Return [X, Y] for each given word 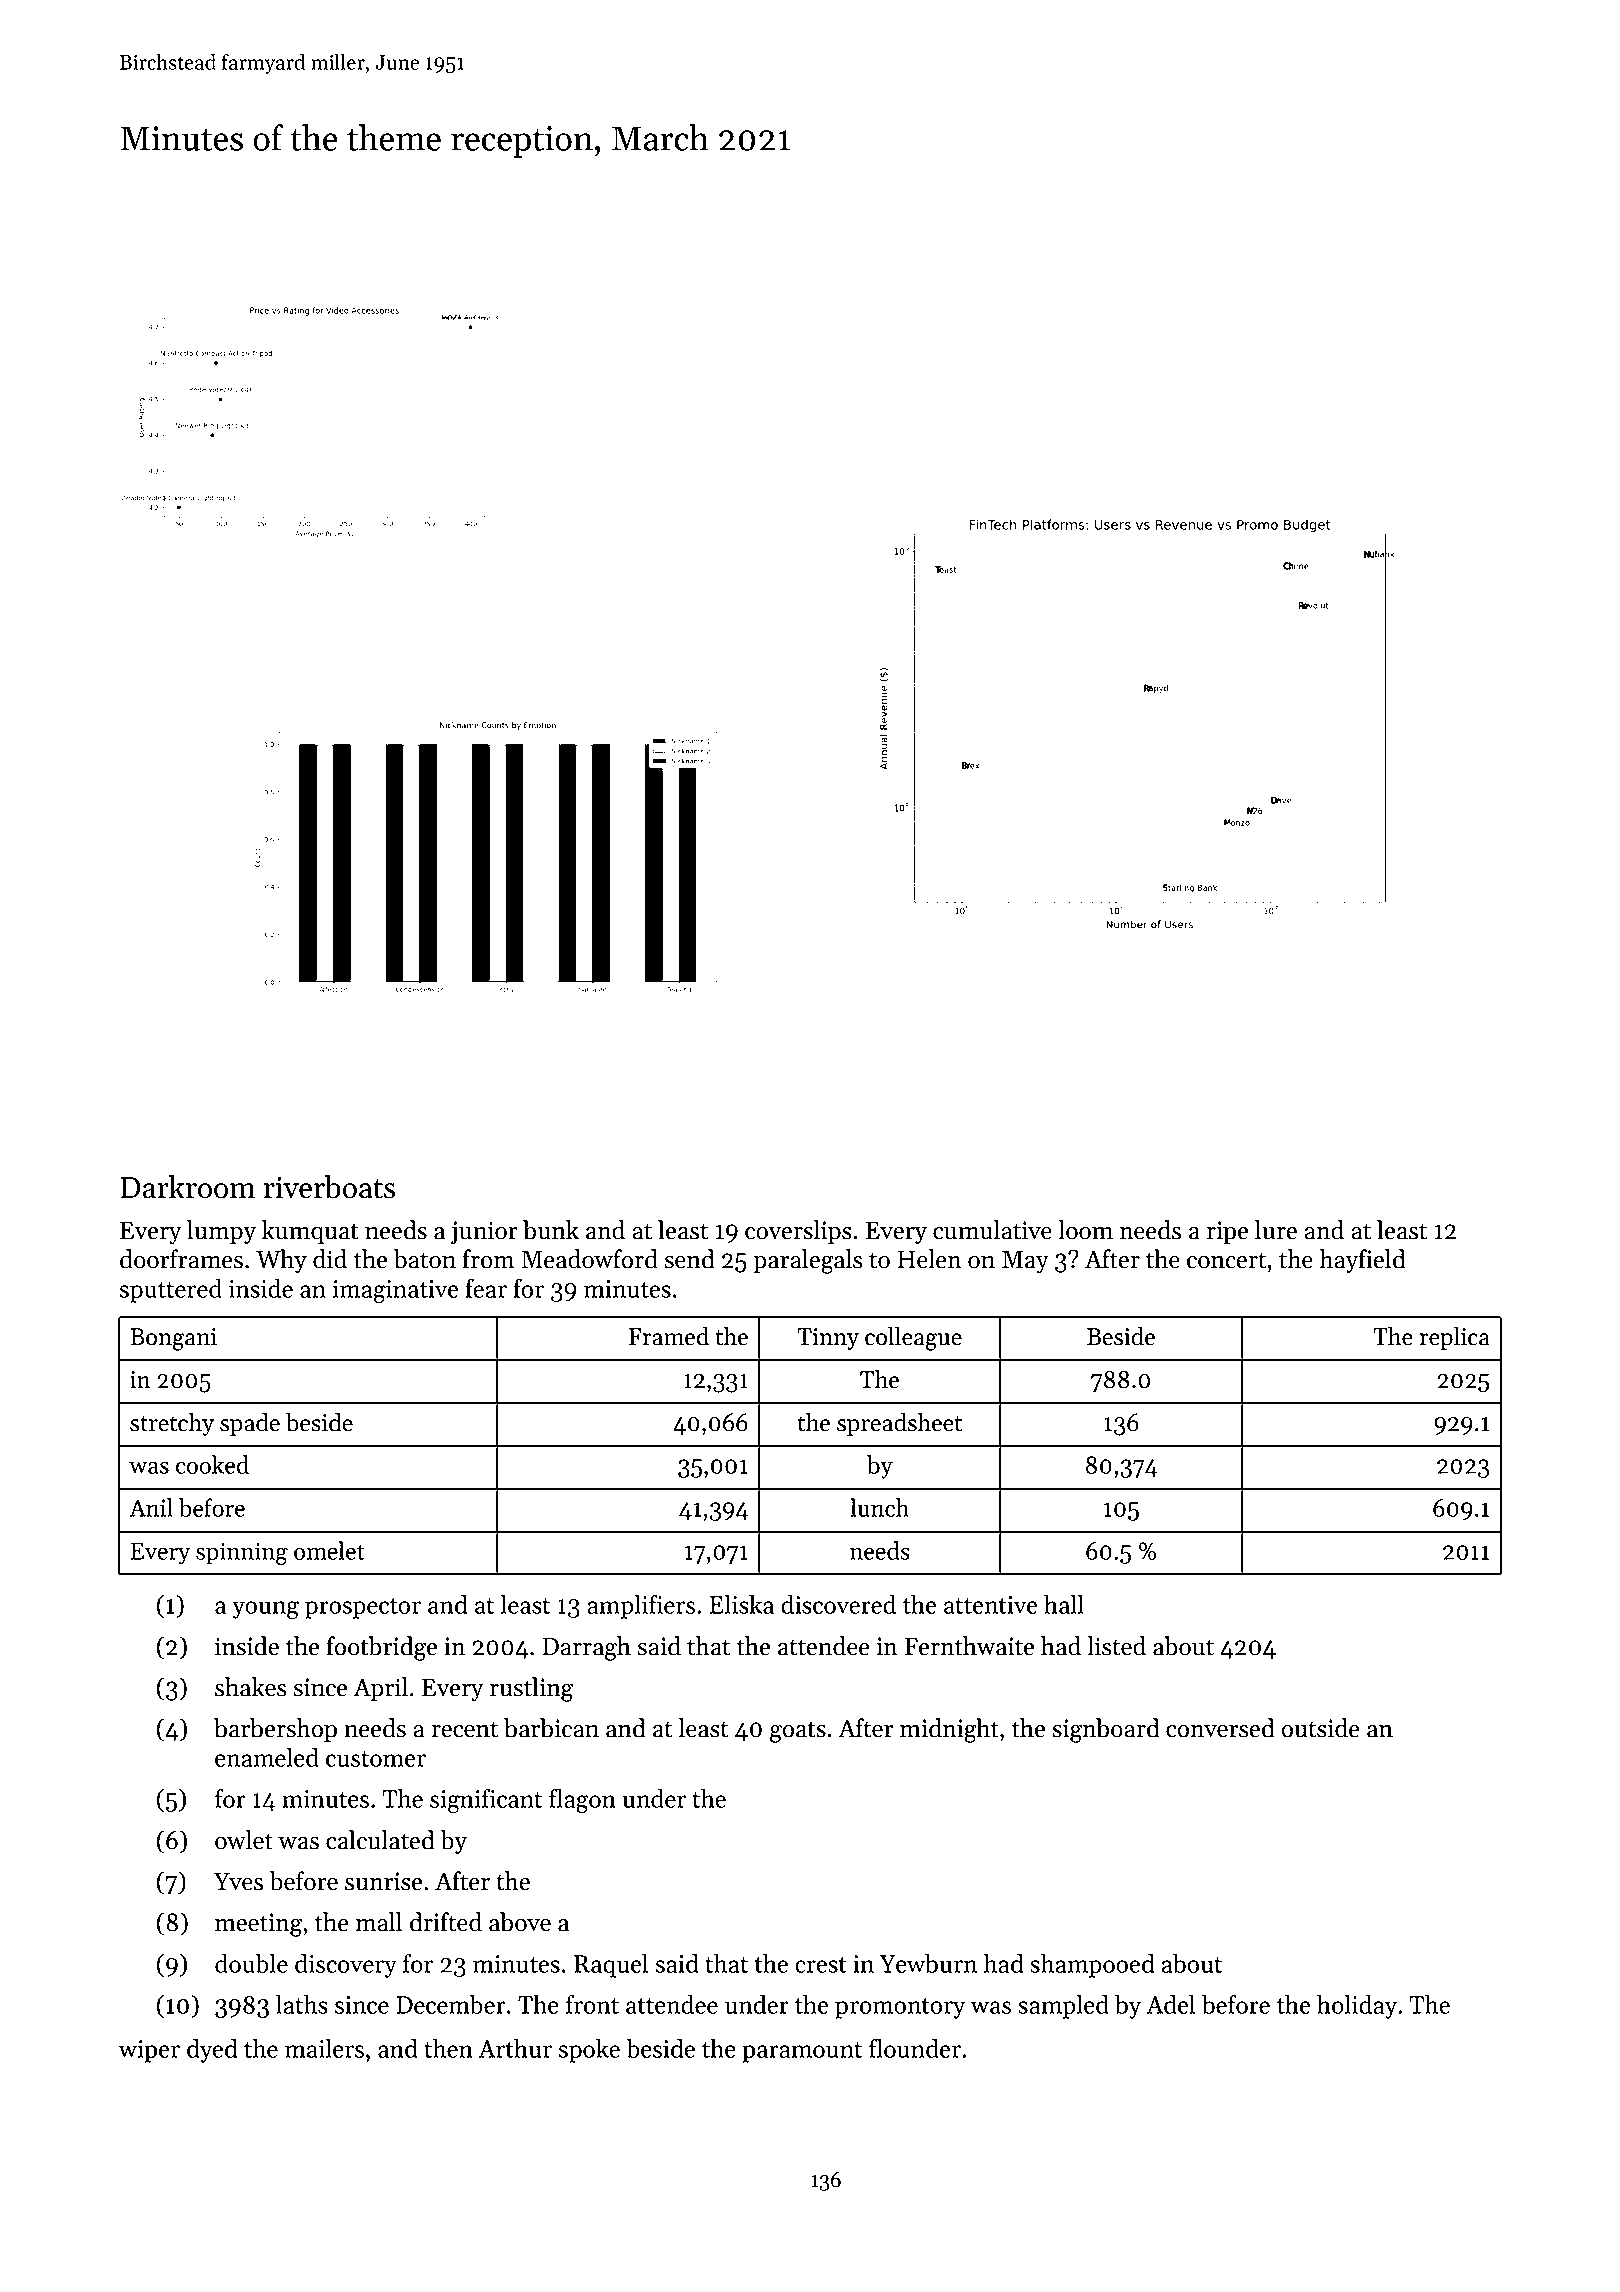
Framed [669, 1336]
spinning [242, 1553]
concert [1226, 1260]
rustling [531, 1689]
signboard [1106, 1730]
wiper [149, 2051]
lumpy [221, 1232]
